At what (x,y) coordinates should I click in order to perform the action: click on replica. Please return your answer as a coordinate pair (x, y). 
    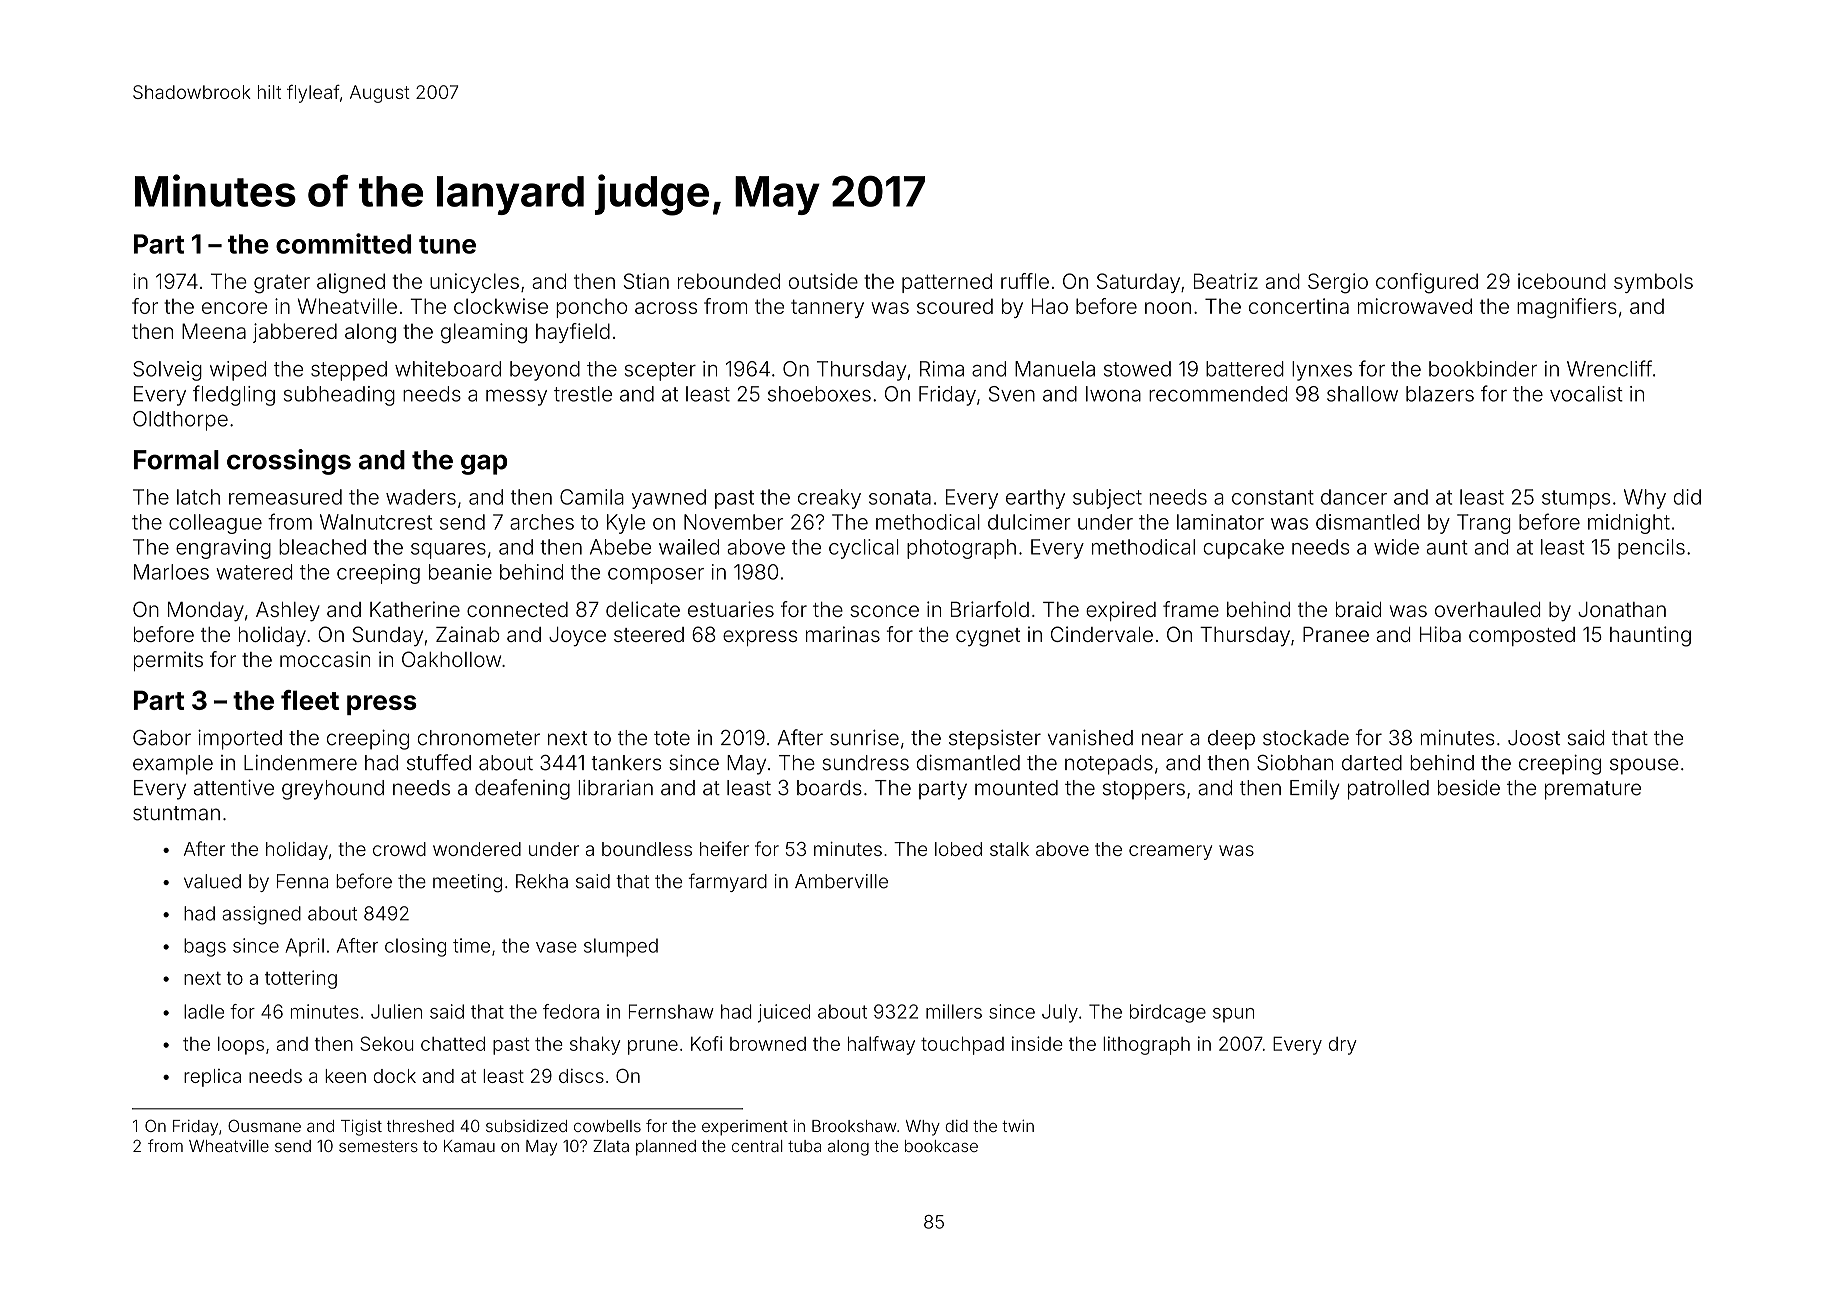
    Looking at the image, I should click on (212, 1078).
